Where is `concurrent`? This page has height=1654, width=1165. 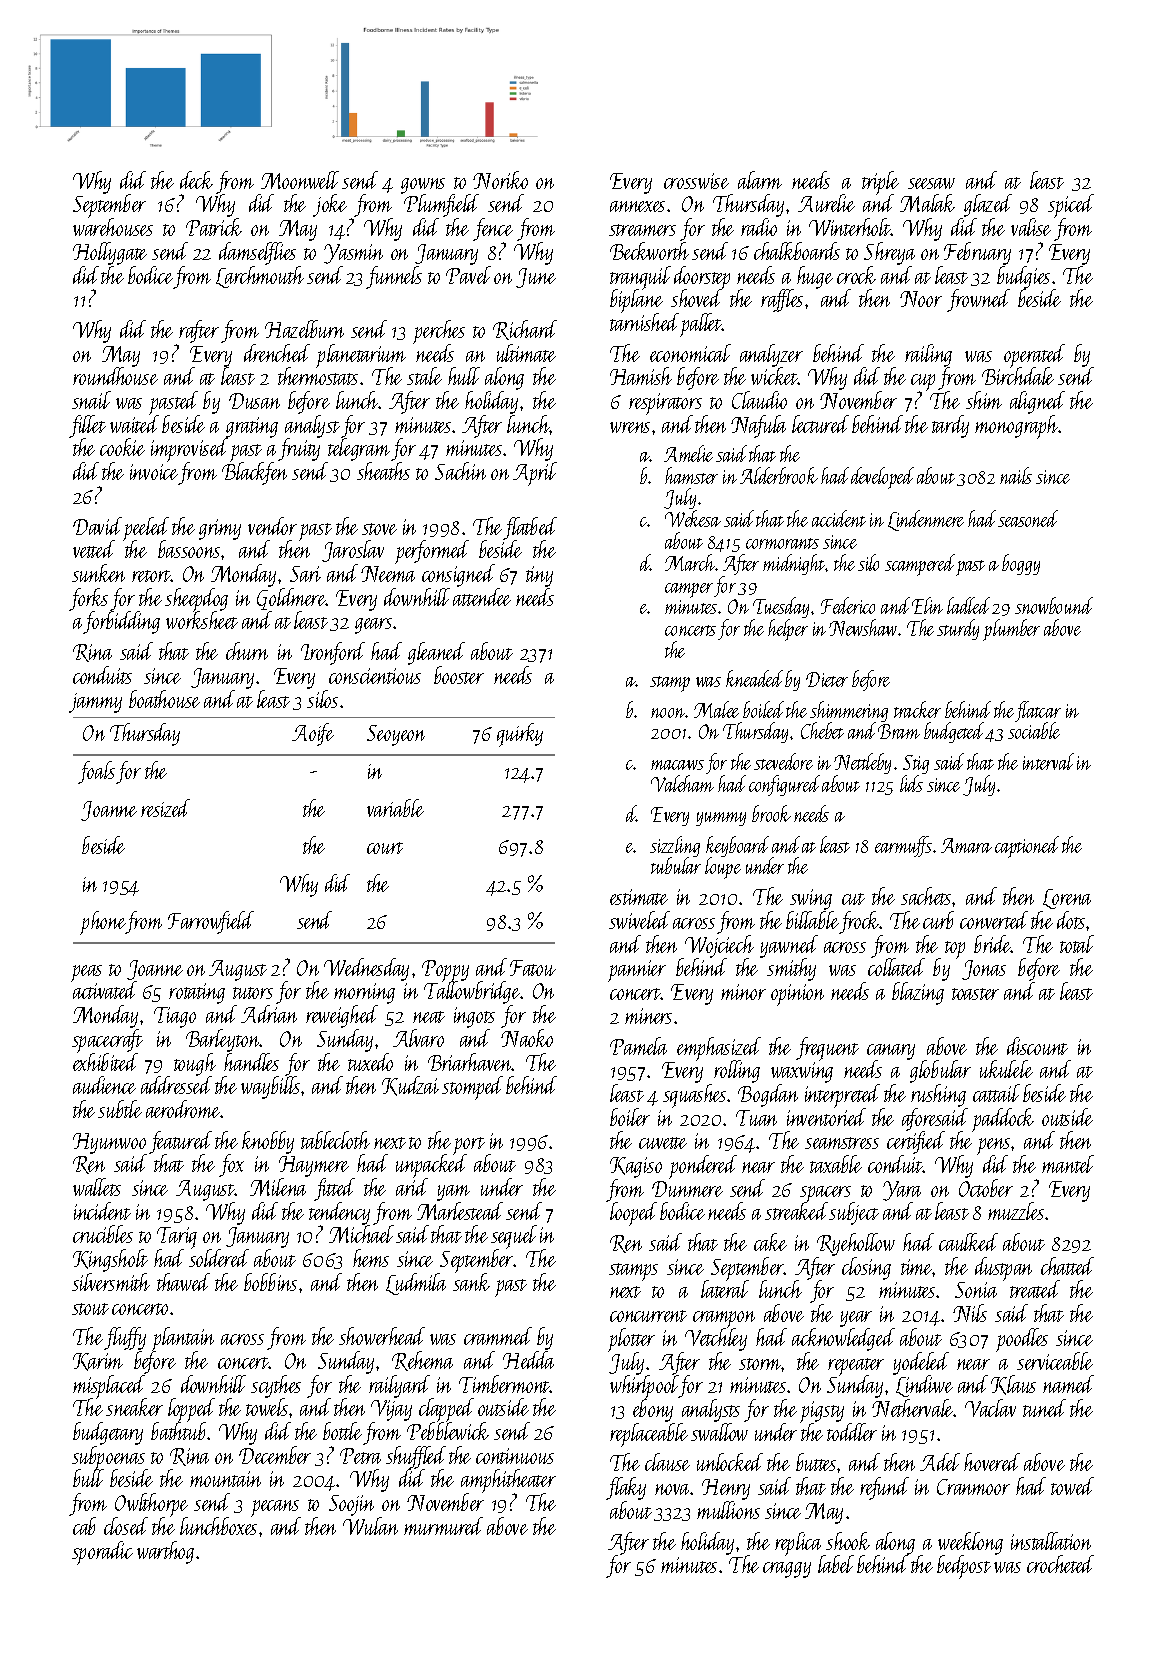
concurrent is located at coordinates (648, 1316).
